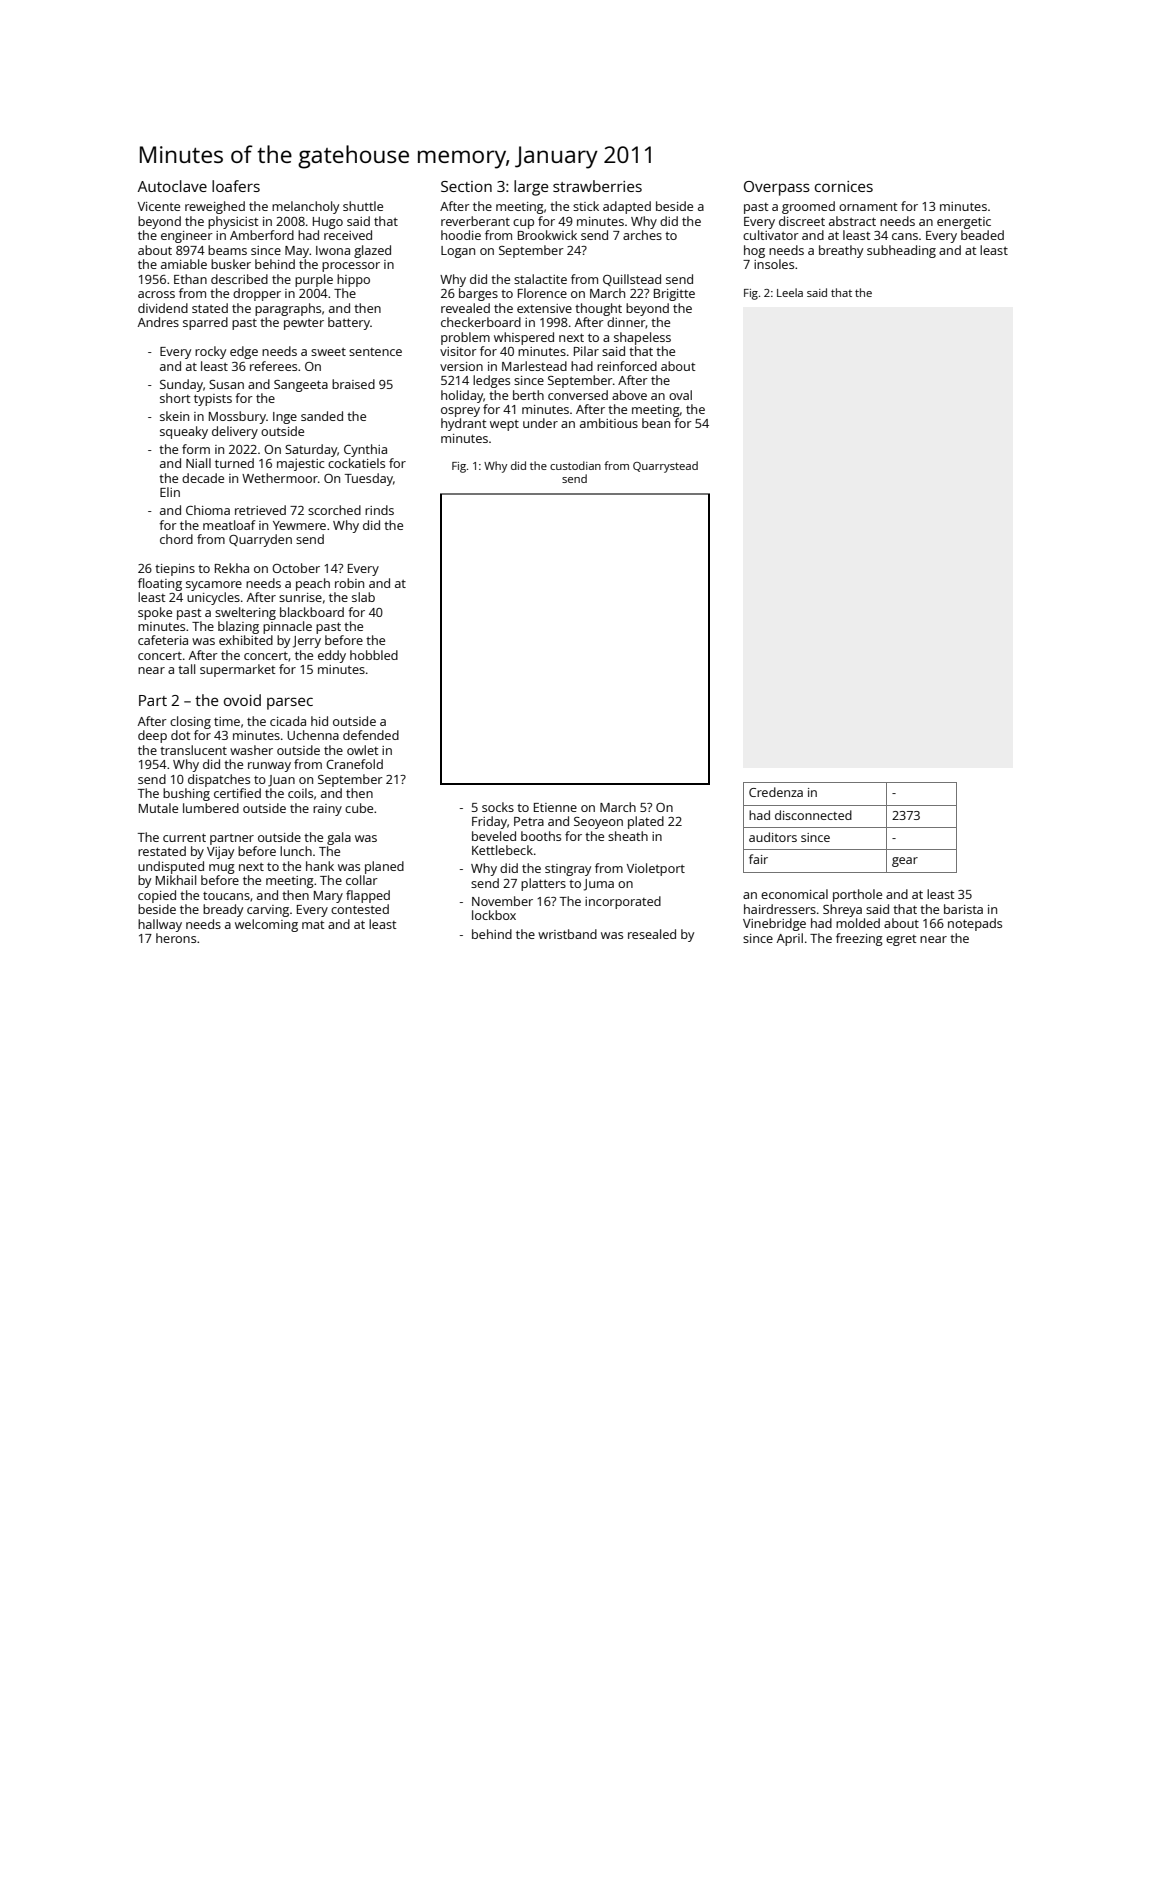 The image size is (1150, 1895). Describe the element at coordinates (466, 186) in the screenshot. I see `Section` at that location.
